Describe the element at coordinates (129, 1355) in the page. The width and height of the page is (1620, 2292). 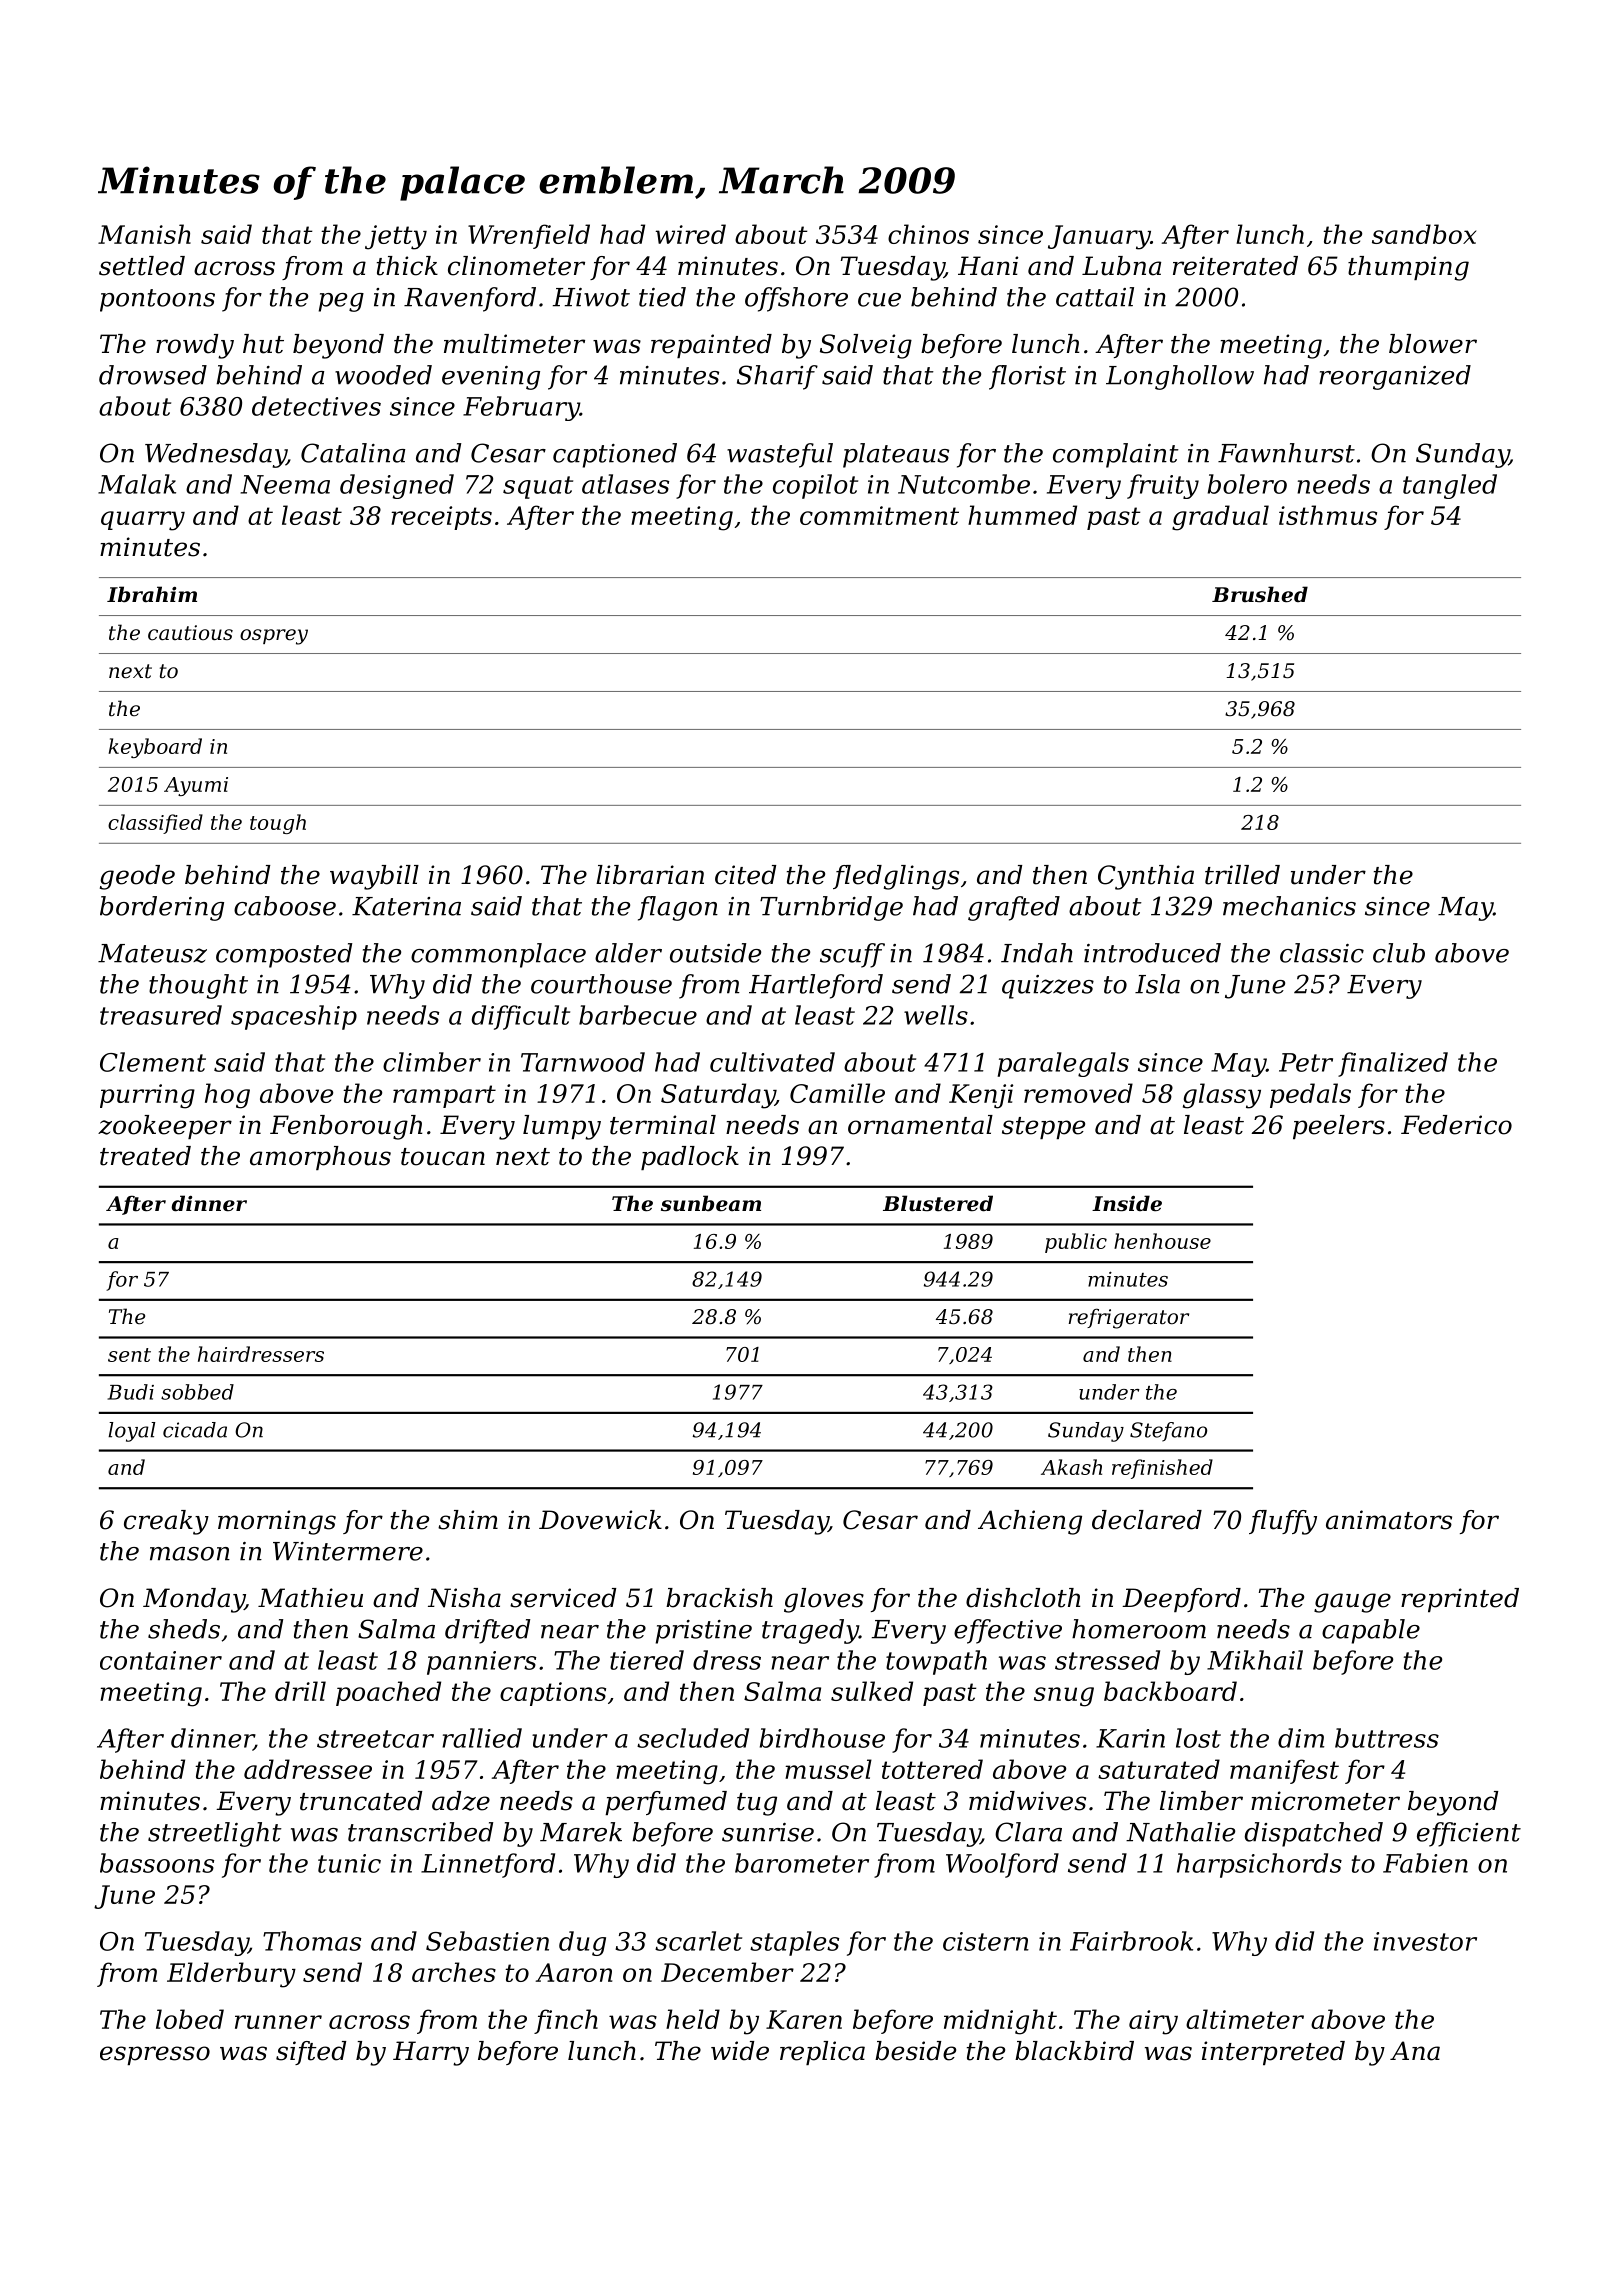
I see `sent` at that location.
